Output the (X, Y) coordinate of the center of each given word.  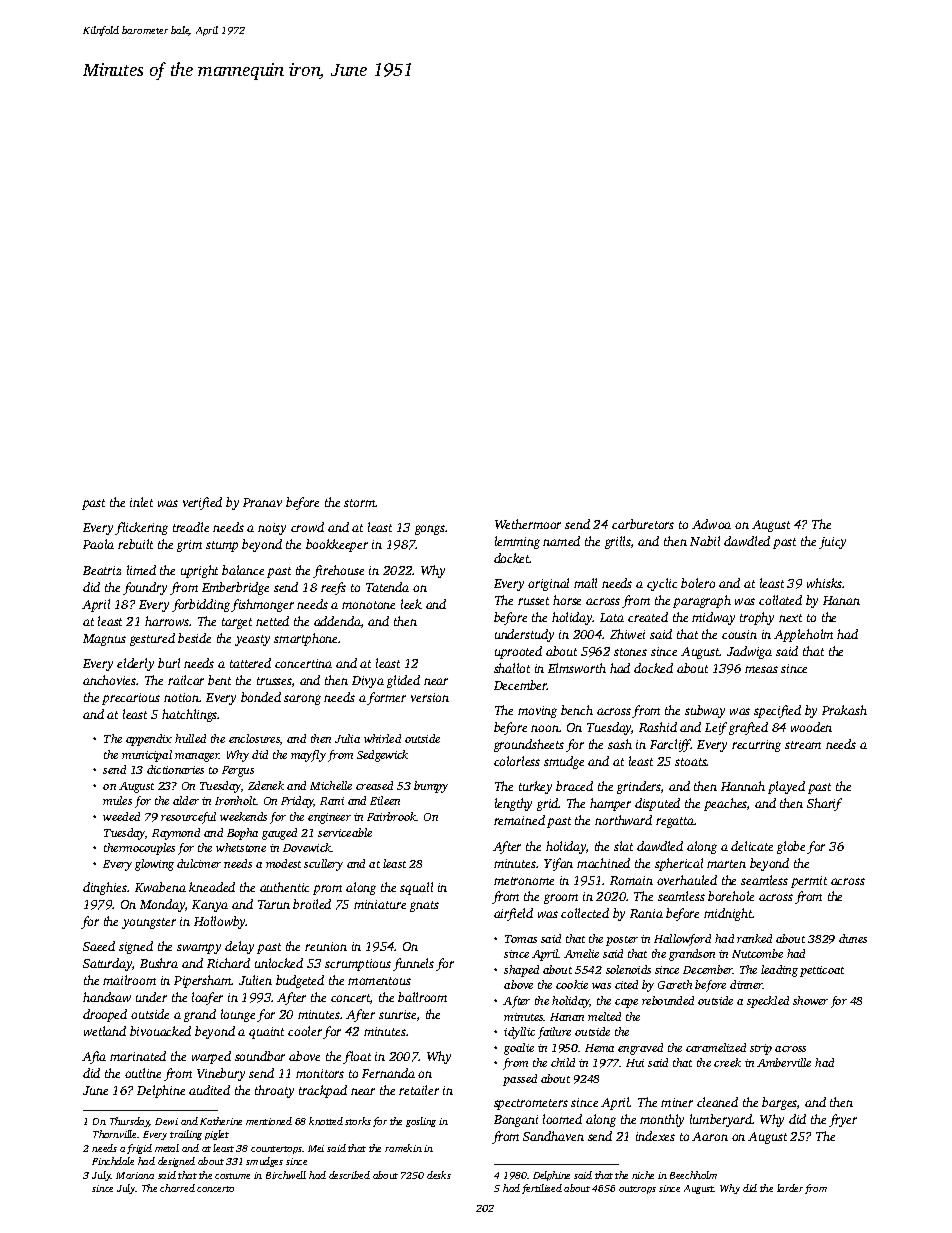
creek (727, 1062)
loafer (207, 998)
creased (374, 785)
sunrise (397, 1014)
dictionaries (175, 769)
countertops (276, 1150)
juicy (832, 543)
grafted (748, 728)
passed (520, 1080)
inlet (141, 502)
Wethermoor (528, 524)
